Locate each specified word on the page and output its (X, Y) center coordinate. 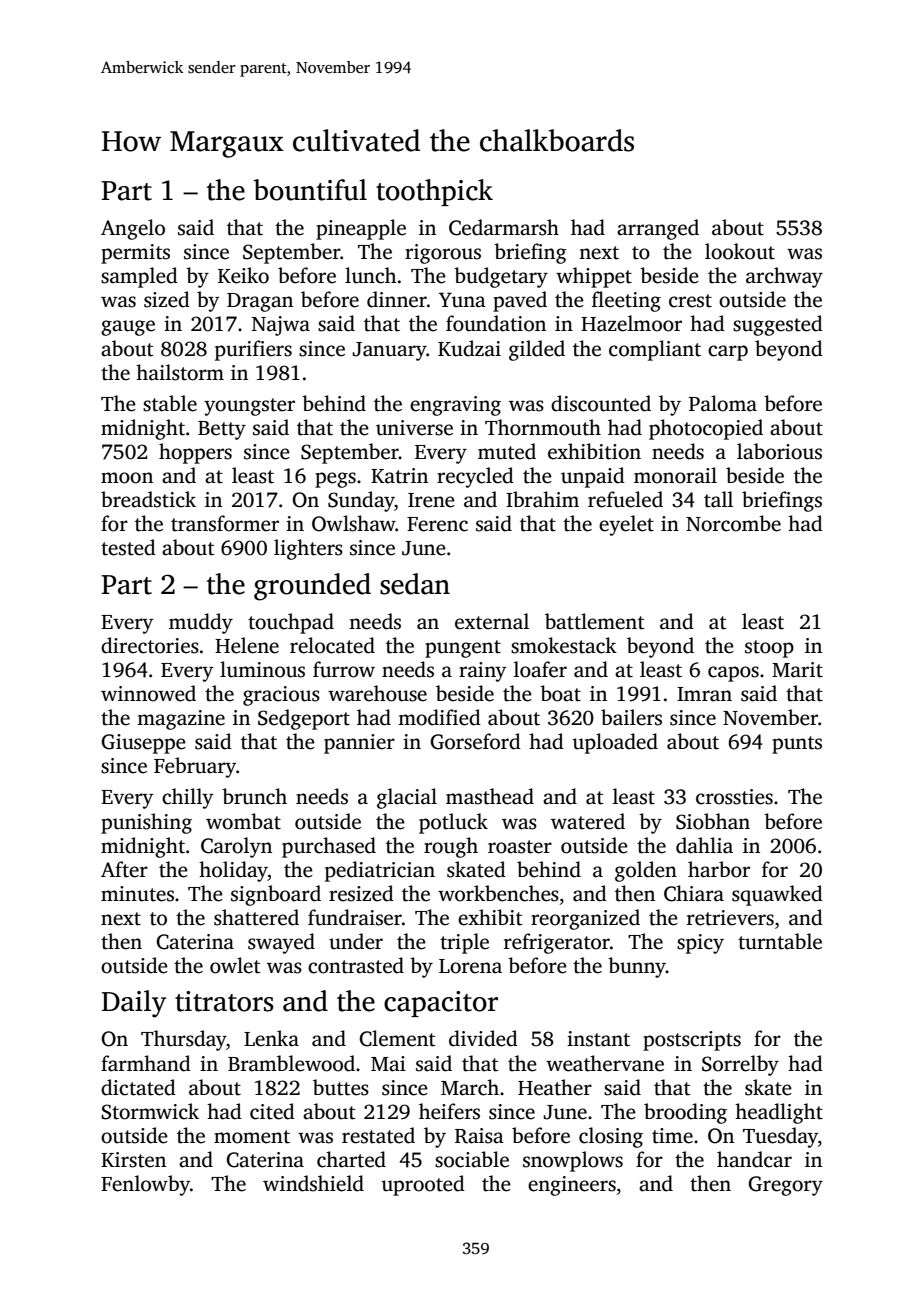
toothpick (434, 192)
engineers (572, 1186)
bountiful (310, 190)
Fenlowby (145, 1185)
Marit (797, 670)
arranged (658, 229)
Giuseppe (143, 744)
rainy (482, 672)
